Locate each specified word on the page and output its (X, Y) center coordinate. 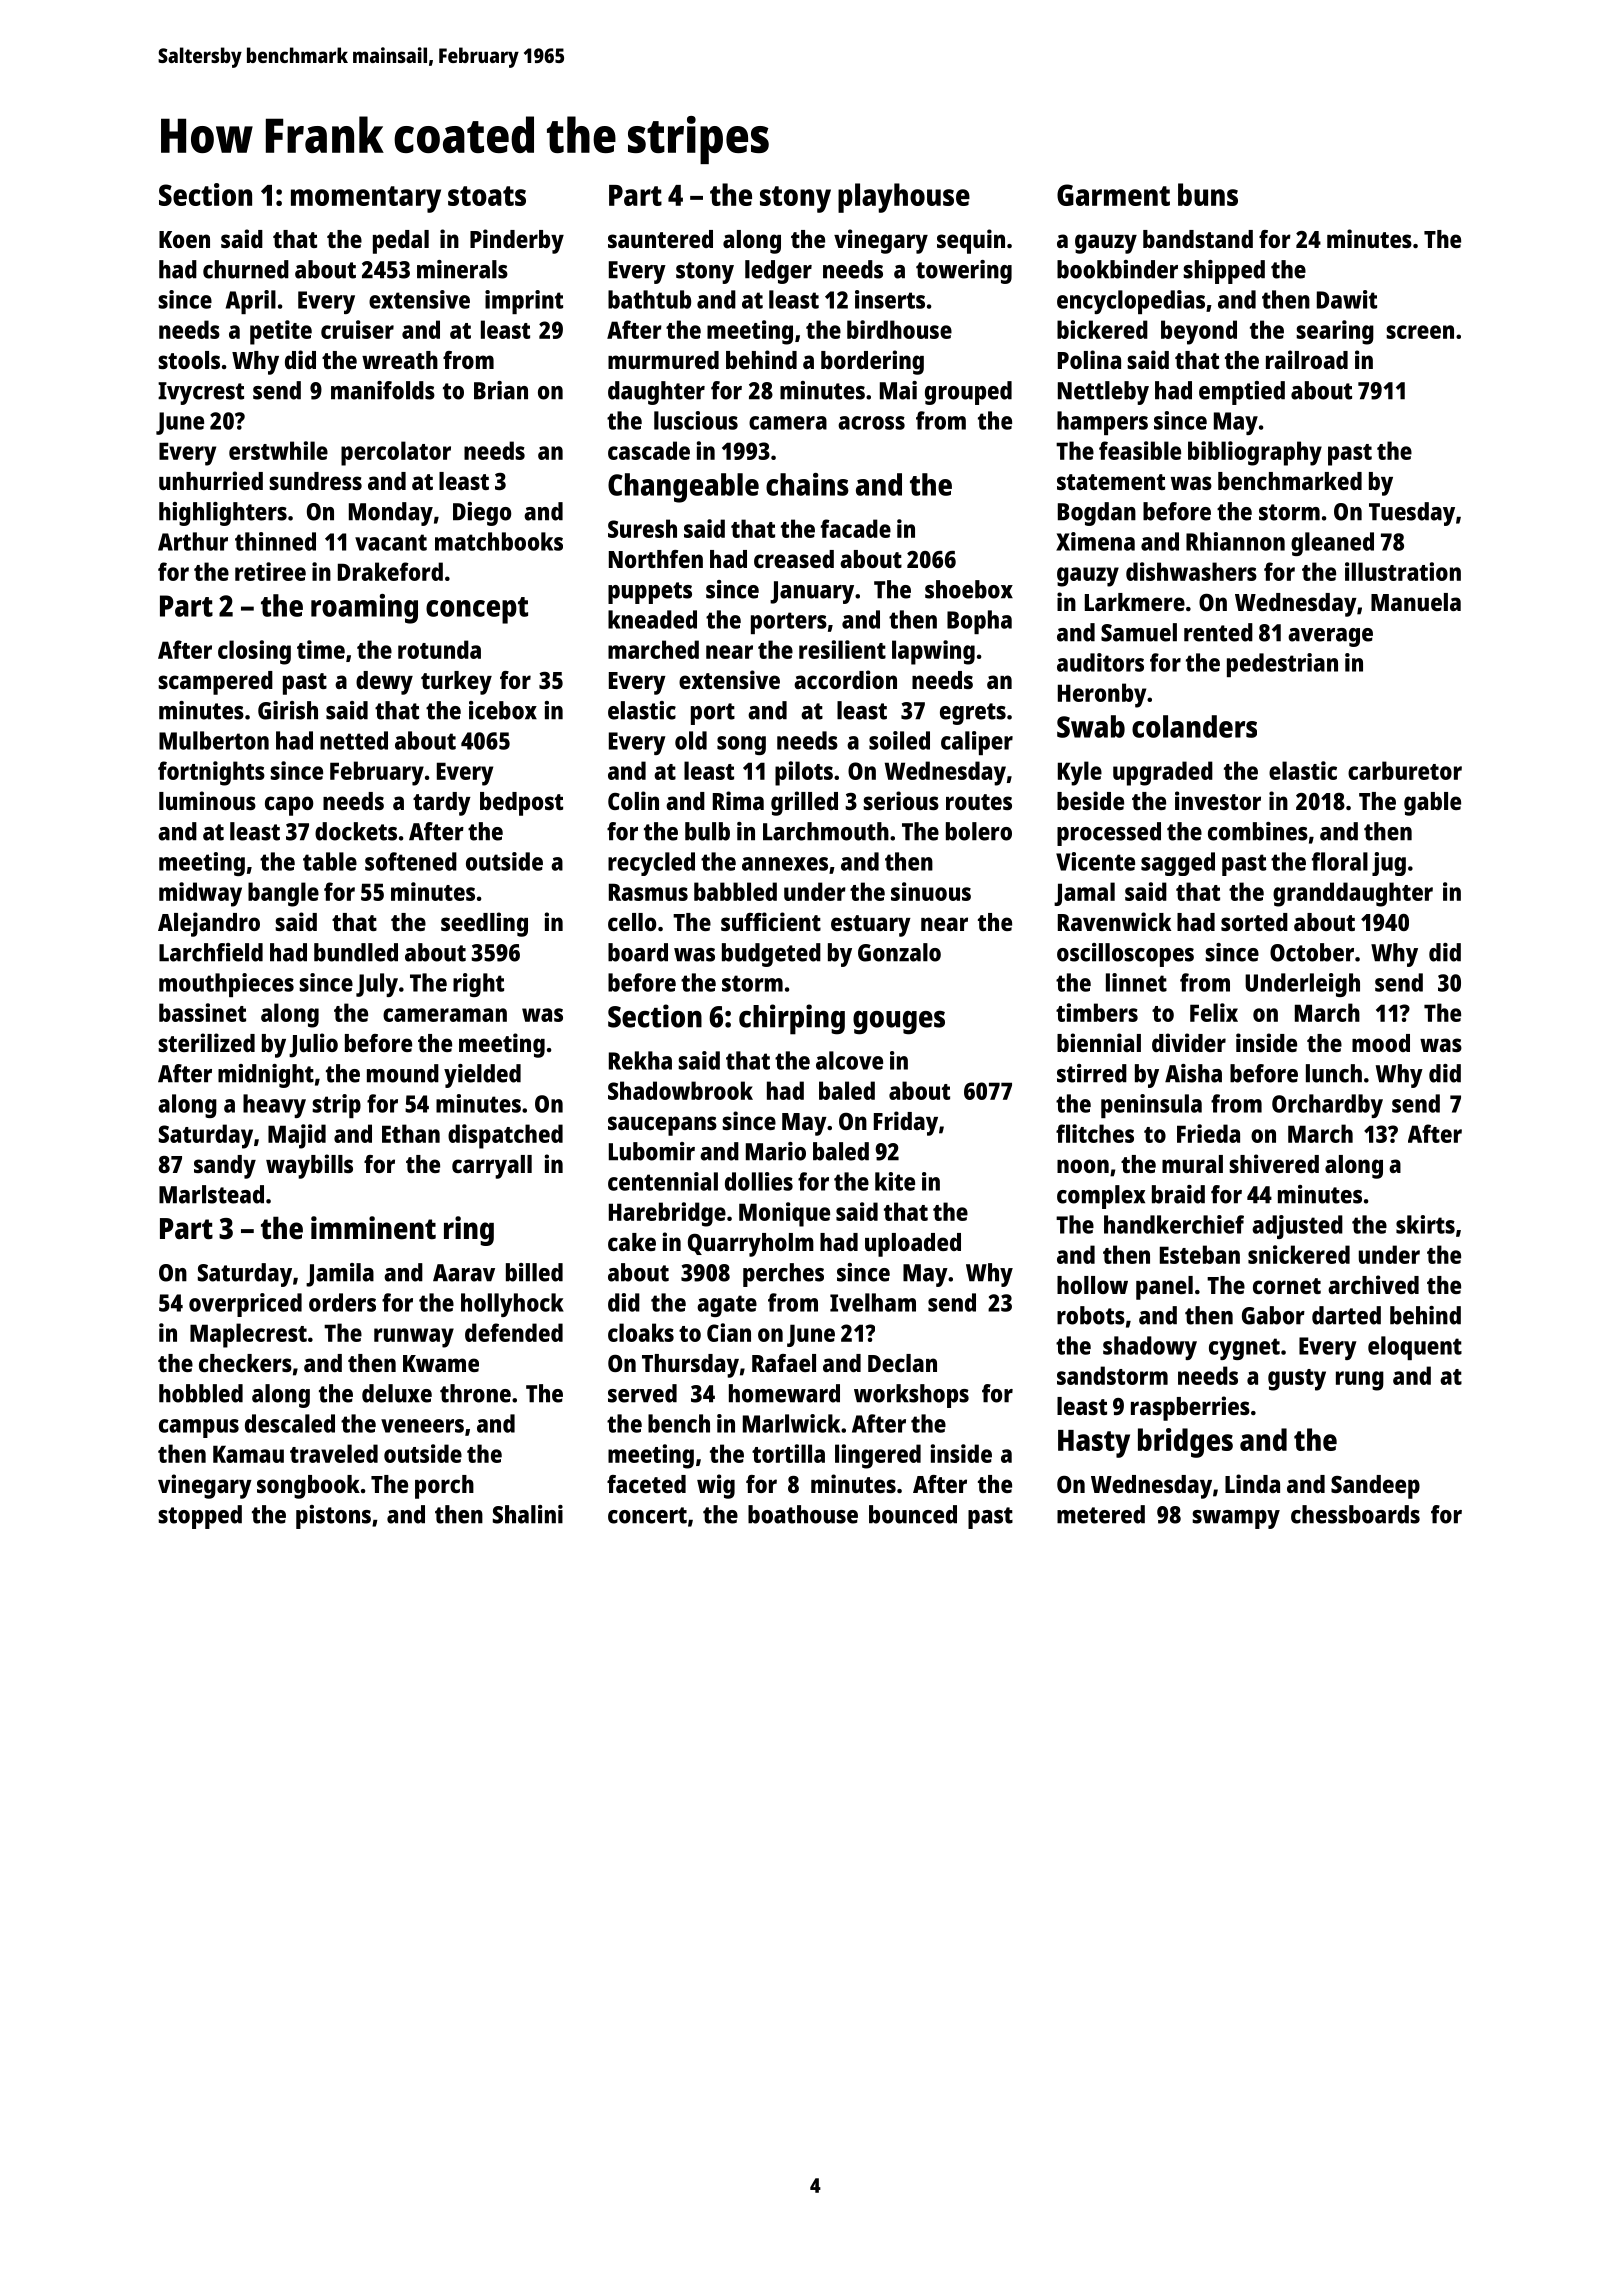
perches (783, 1275)
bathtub (649, 299)
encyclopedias (1131, 302)
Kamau (248, 1454)
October (1312, 952)
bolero (979, 831)
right (478, 985)
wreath (400, 360)
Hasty (1094, 1444)
